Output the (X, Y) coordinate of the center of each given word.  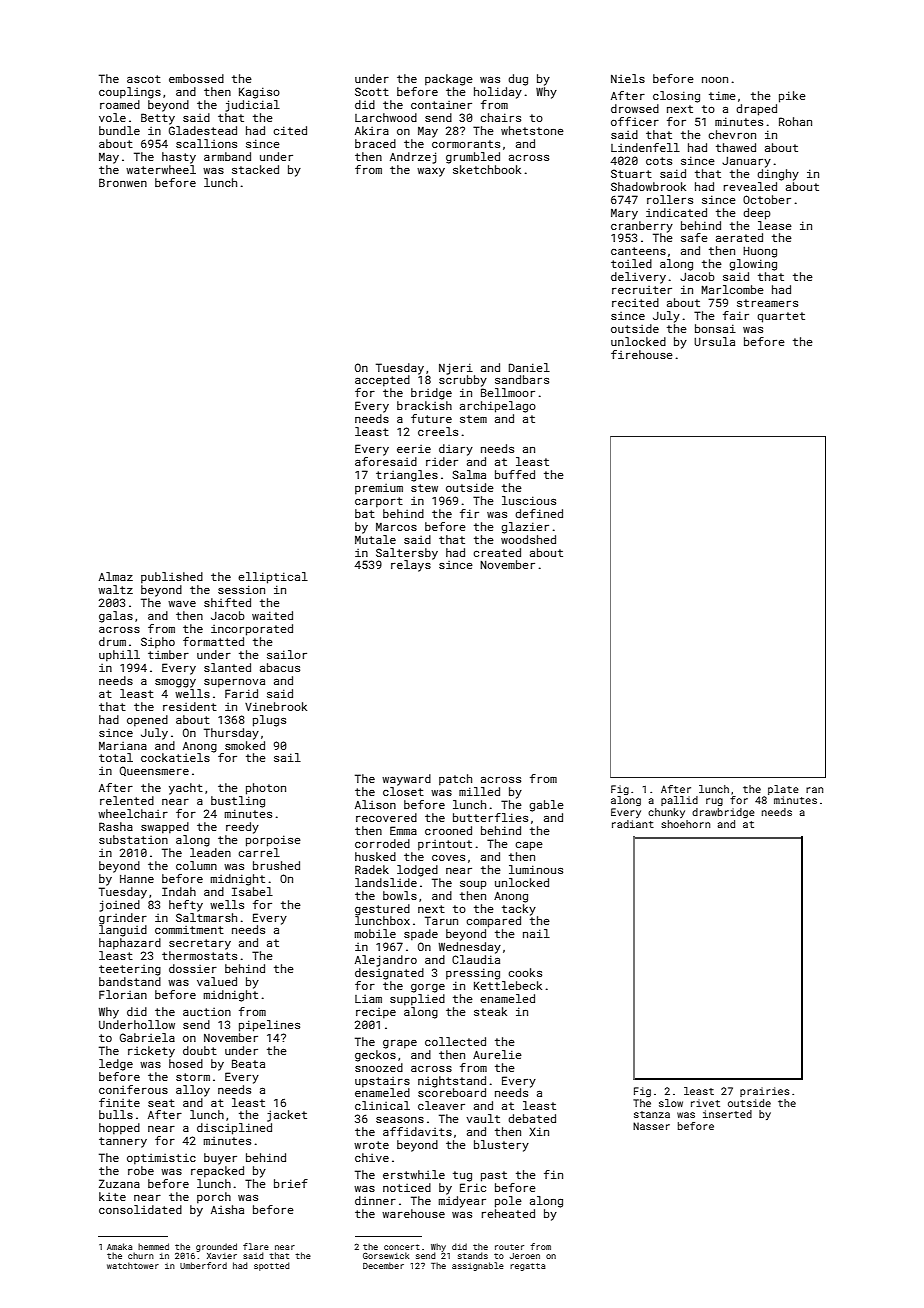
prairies (764, 1092)
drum (112, 641)
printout (445, 845)
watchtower (133, 1265)
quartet (781, 317)
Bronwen (123, 182)
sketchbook (487, 169)
